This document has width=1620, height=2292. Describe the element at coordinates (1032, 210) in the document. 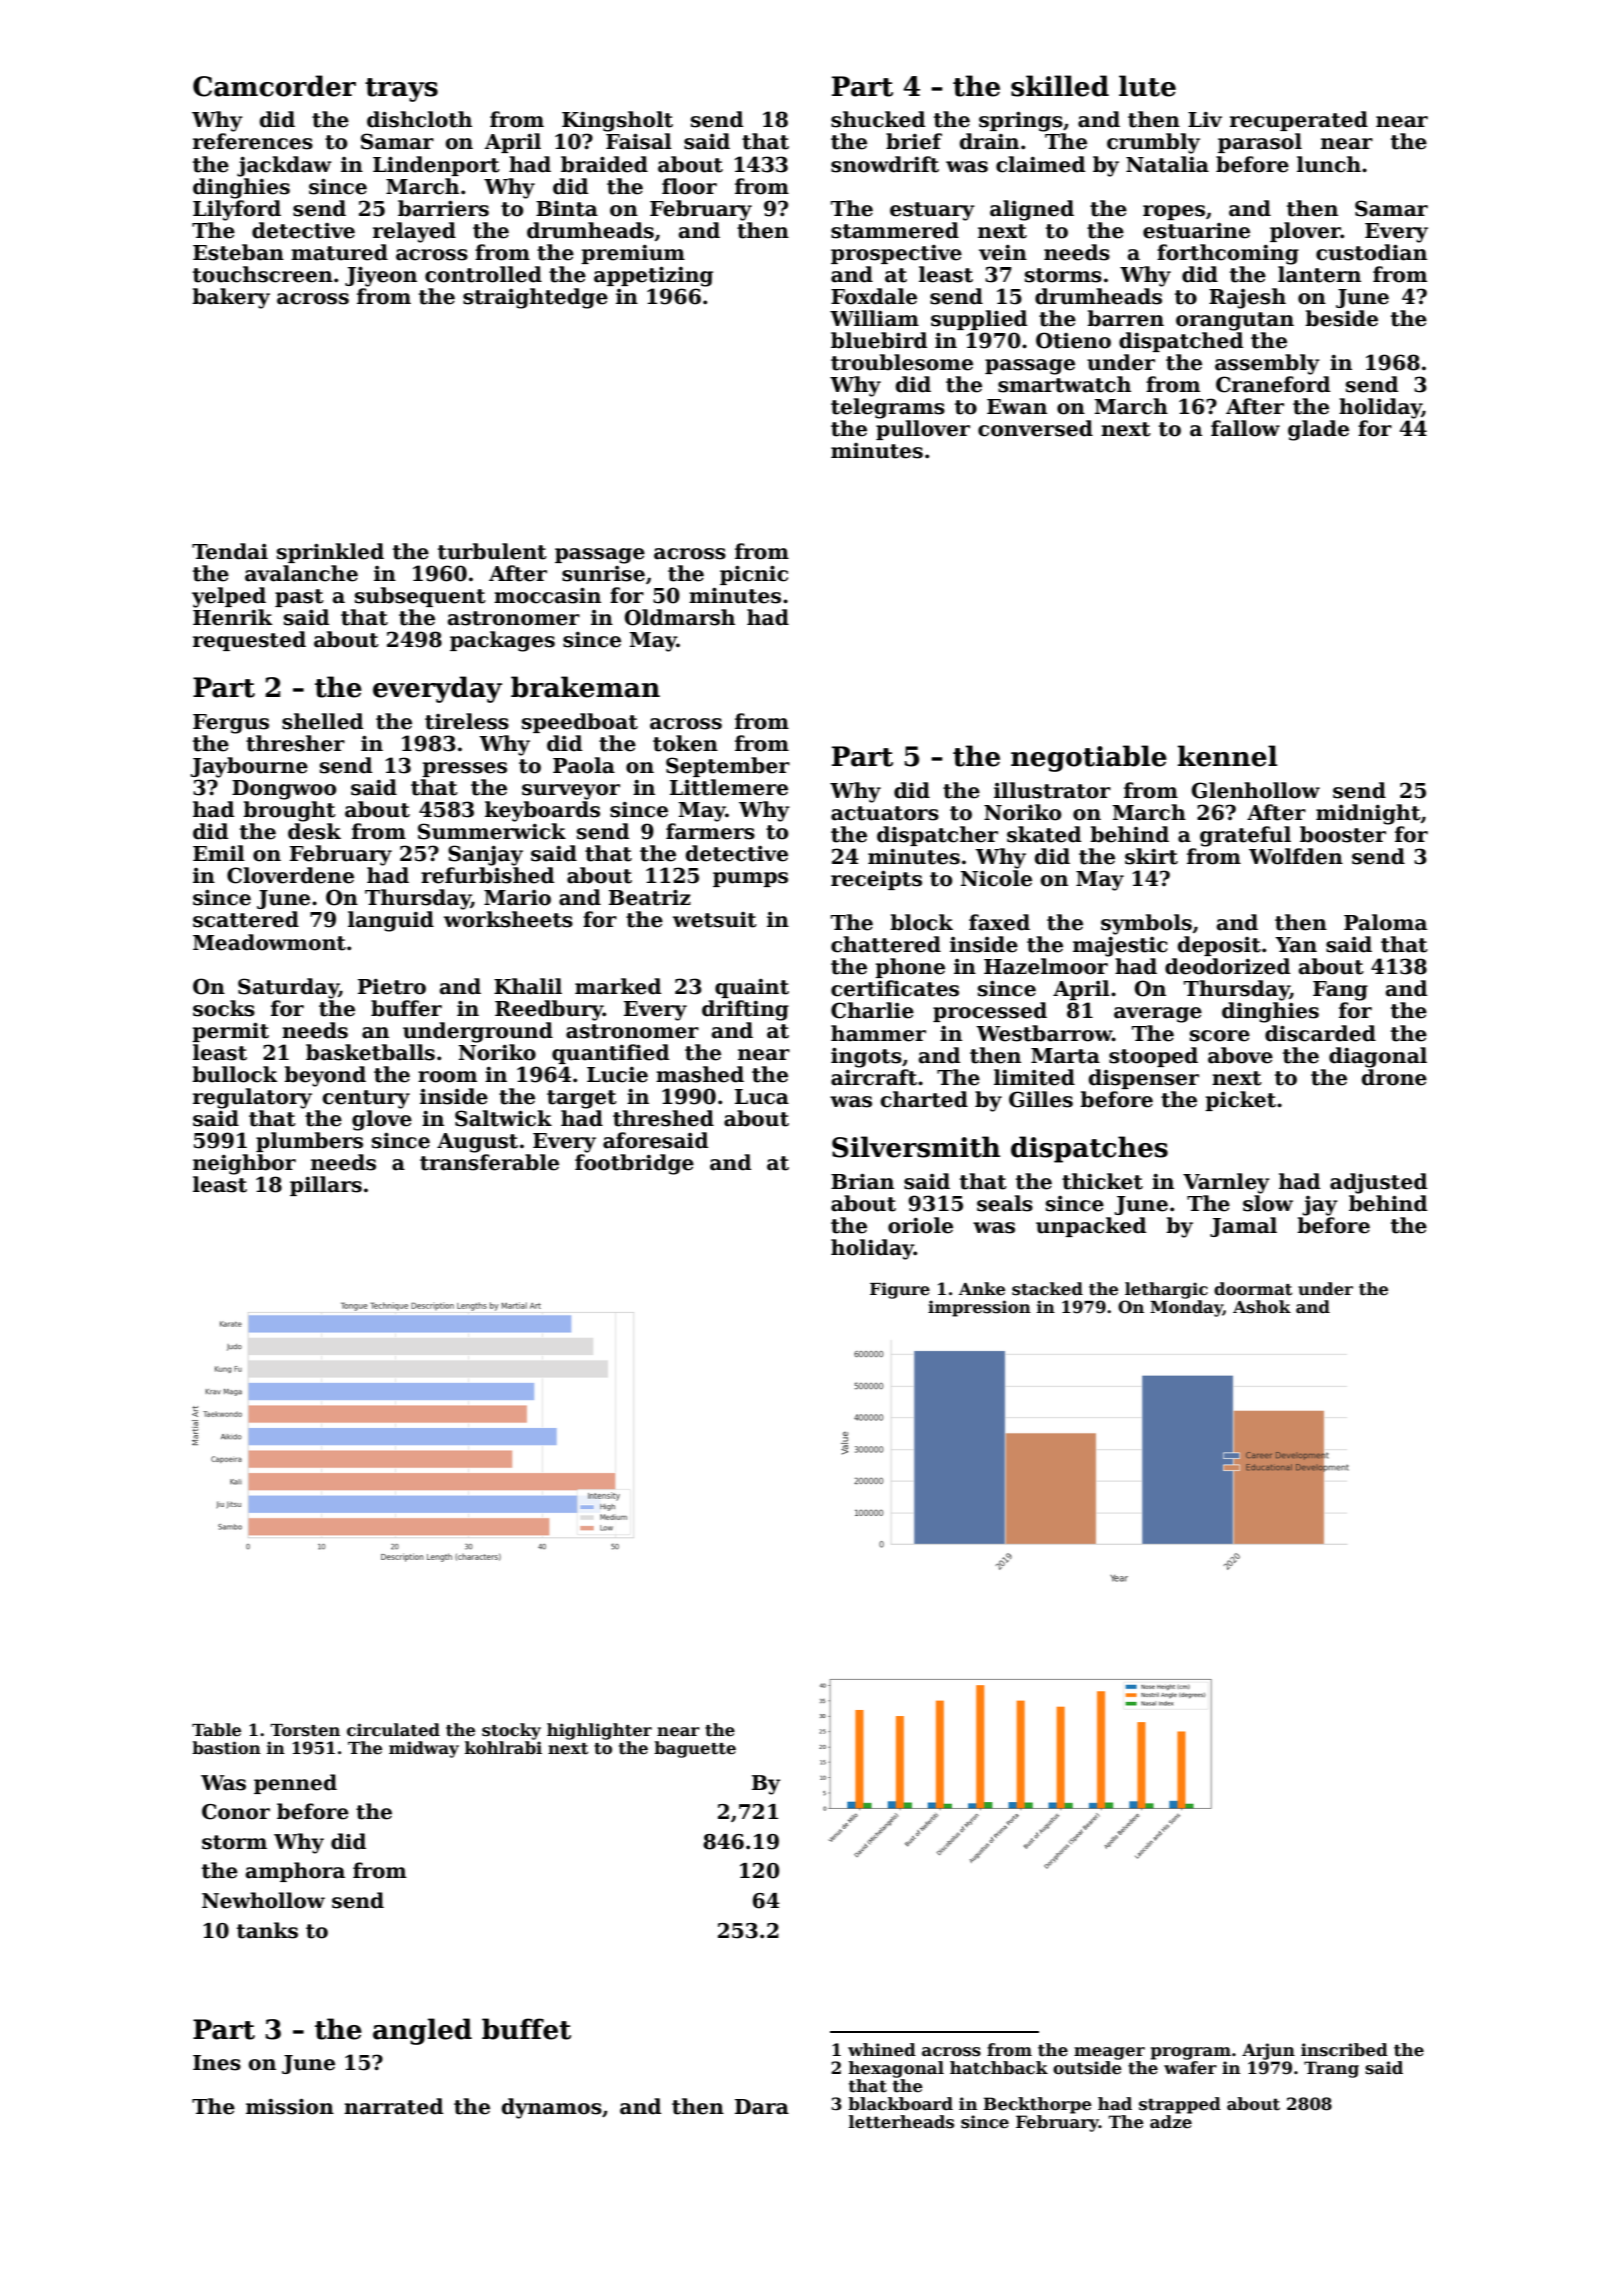

I see `aligned` at that location.
